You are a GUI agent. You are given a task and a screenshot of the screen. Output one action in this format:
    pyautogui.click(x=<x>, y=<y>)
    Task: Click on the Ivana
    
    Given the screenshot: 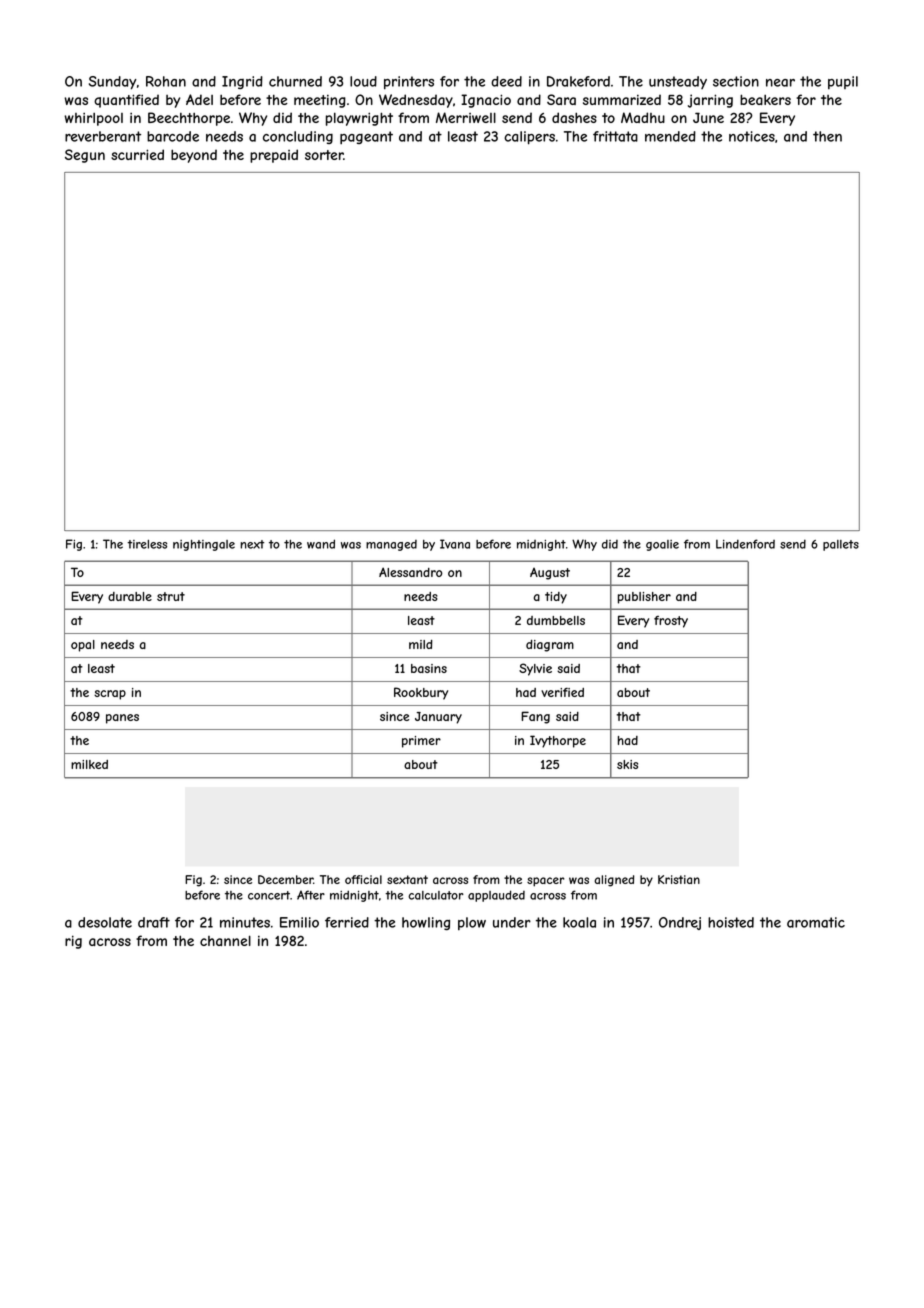 What is the action you would take?
    pyautogui.click(x=455, y=544)
